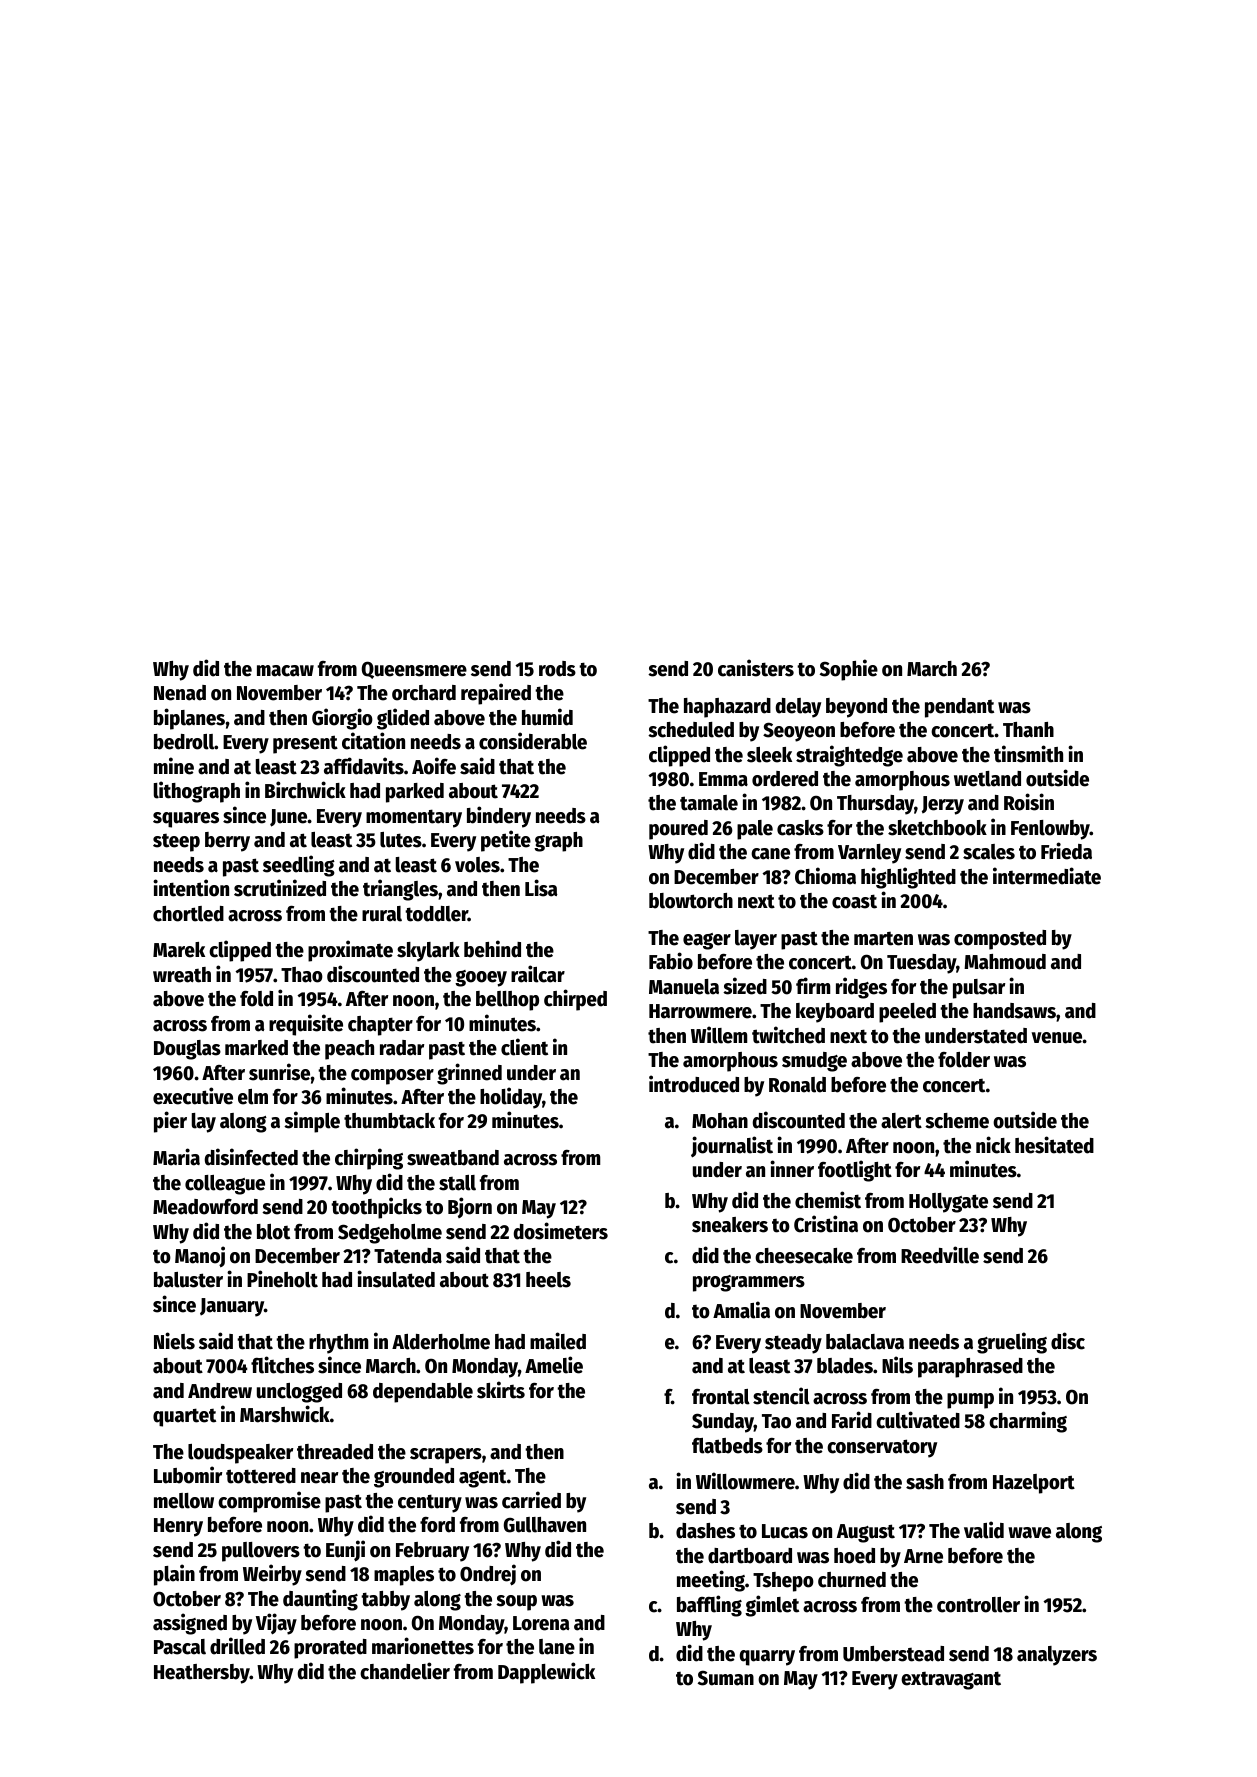 The image size is (1257, 1777). I want to click on present, so click(305, 744).
